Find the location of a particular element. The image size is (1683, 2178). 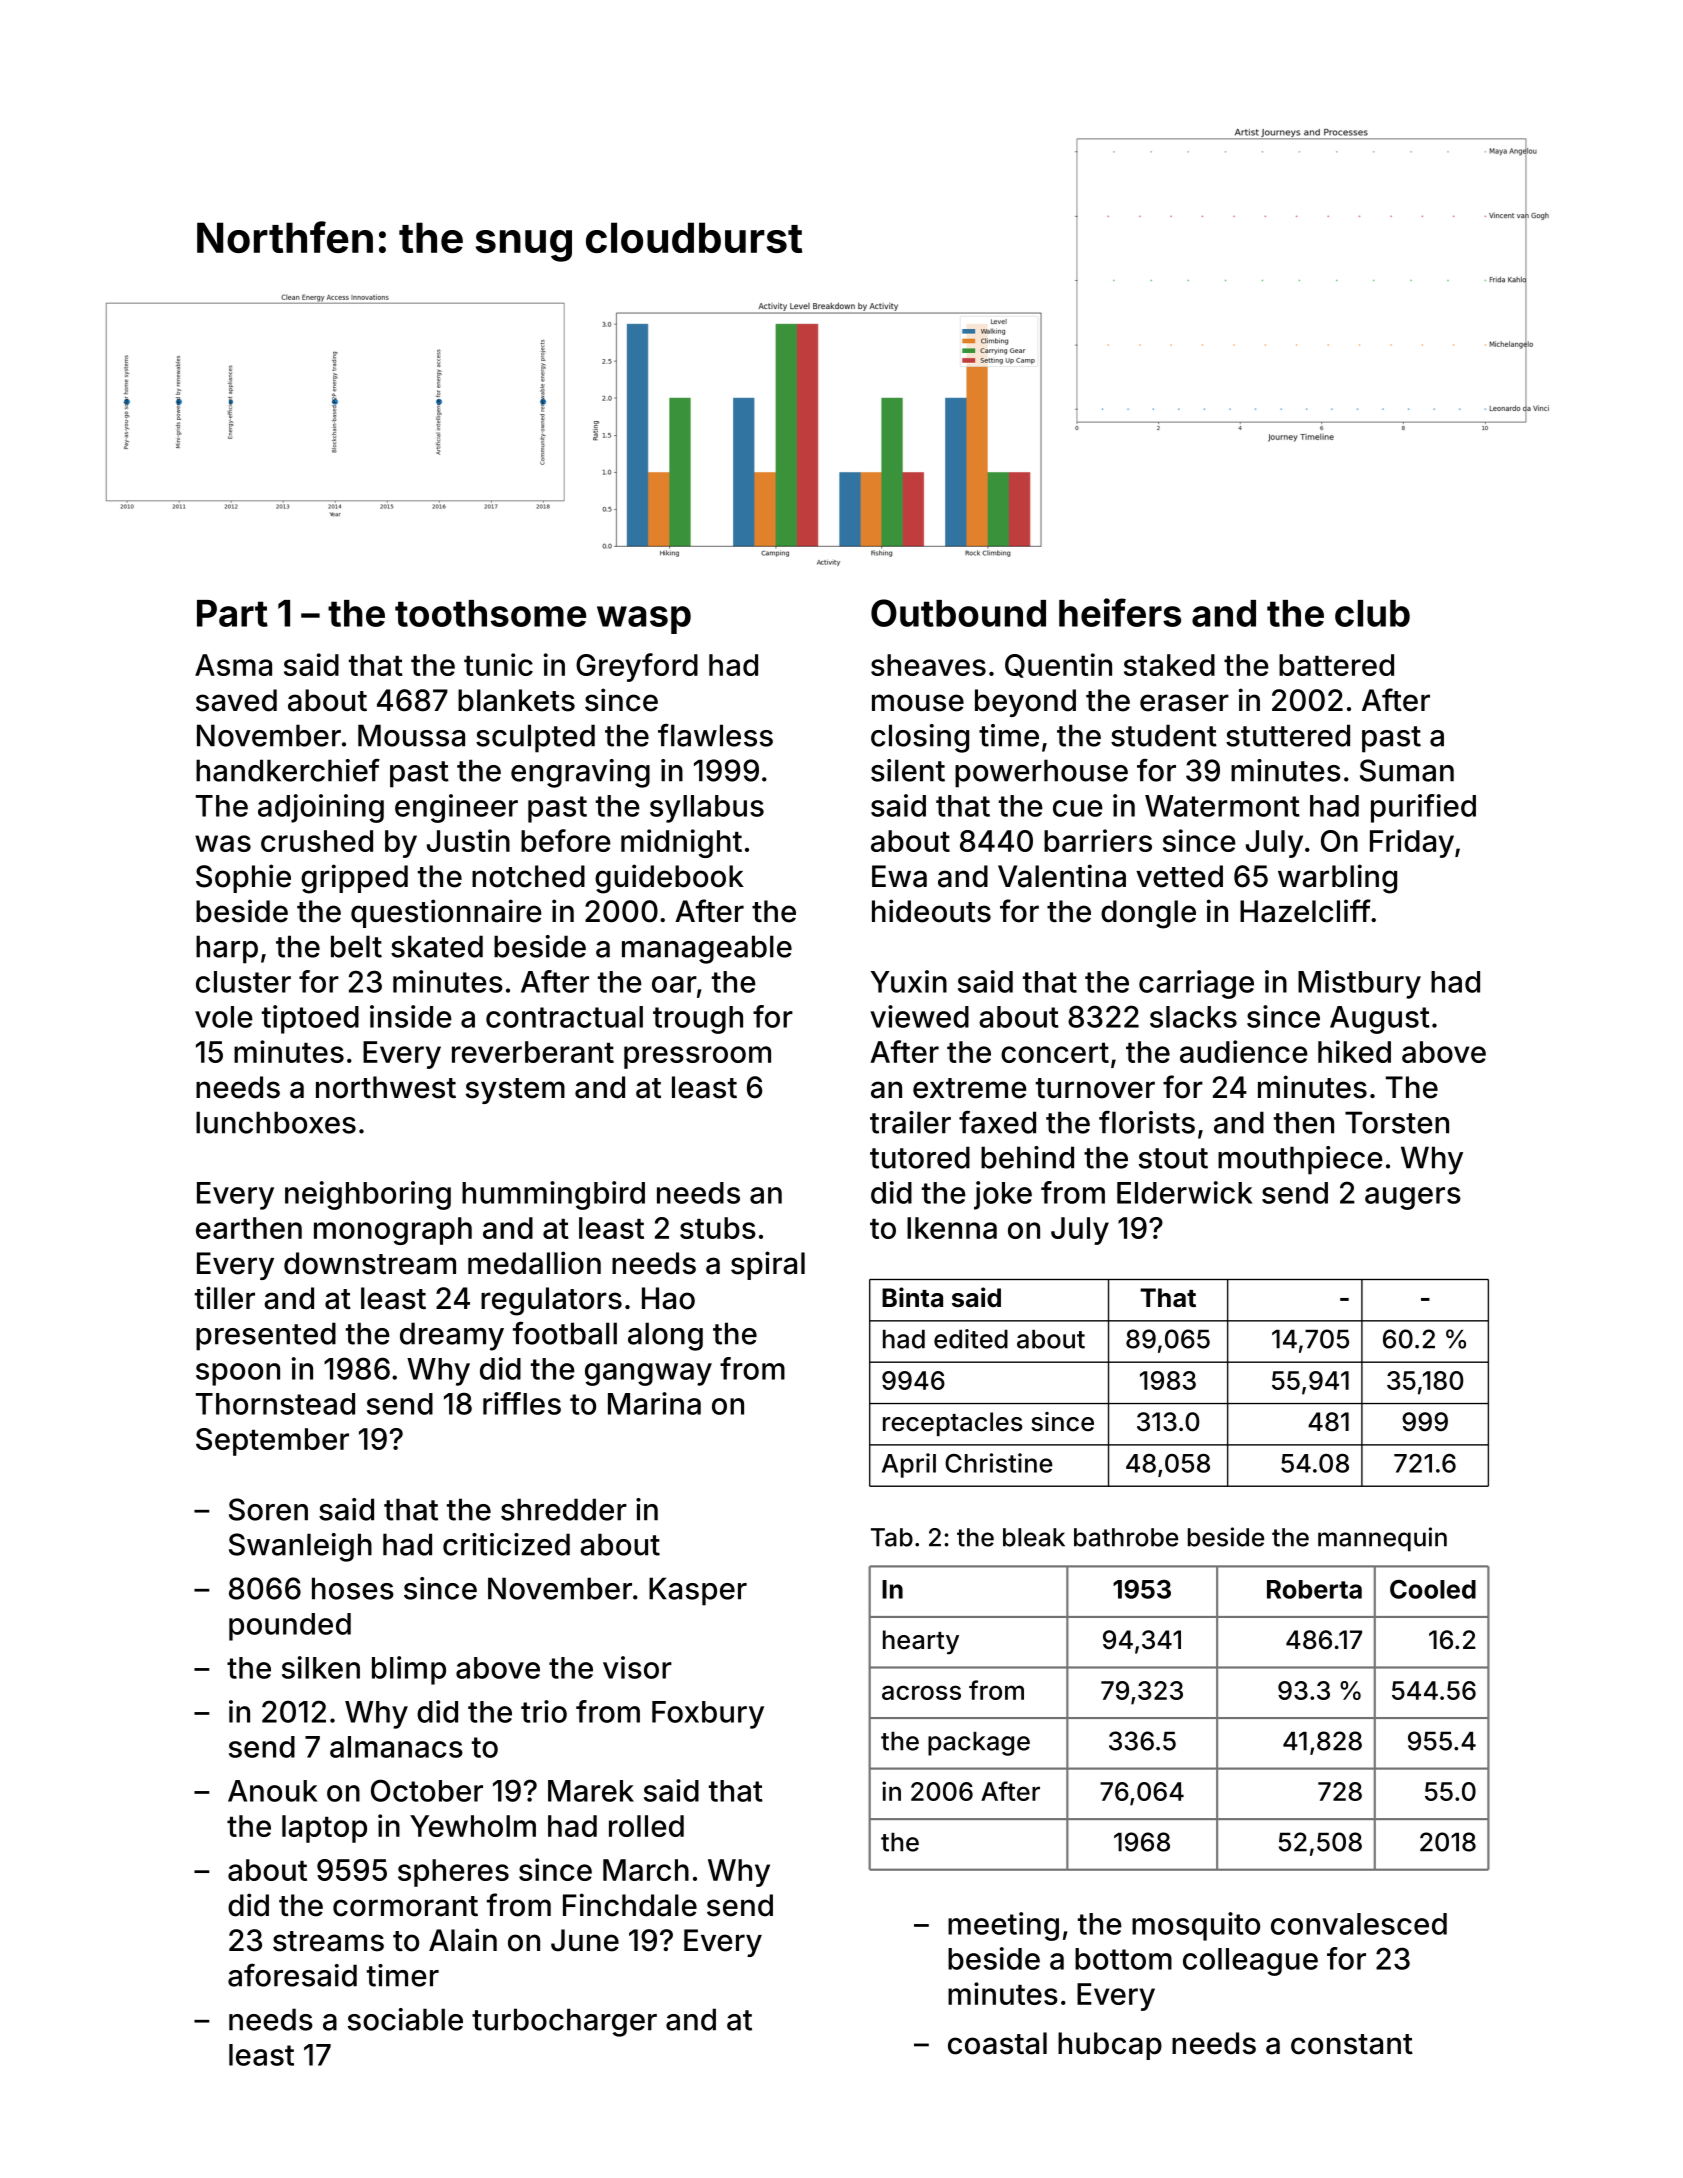

eraser is located at coordinates (1184, 703).
